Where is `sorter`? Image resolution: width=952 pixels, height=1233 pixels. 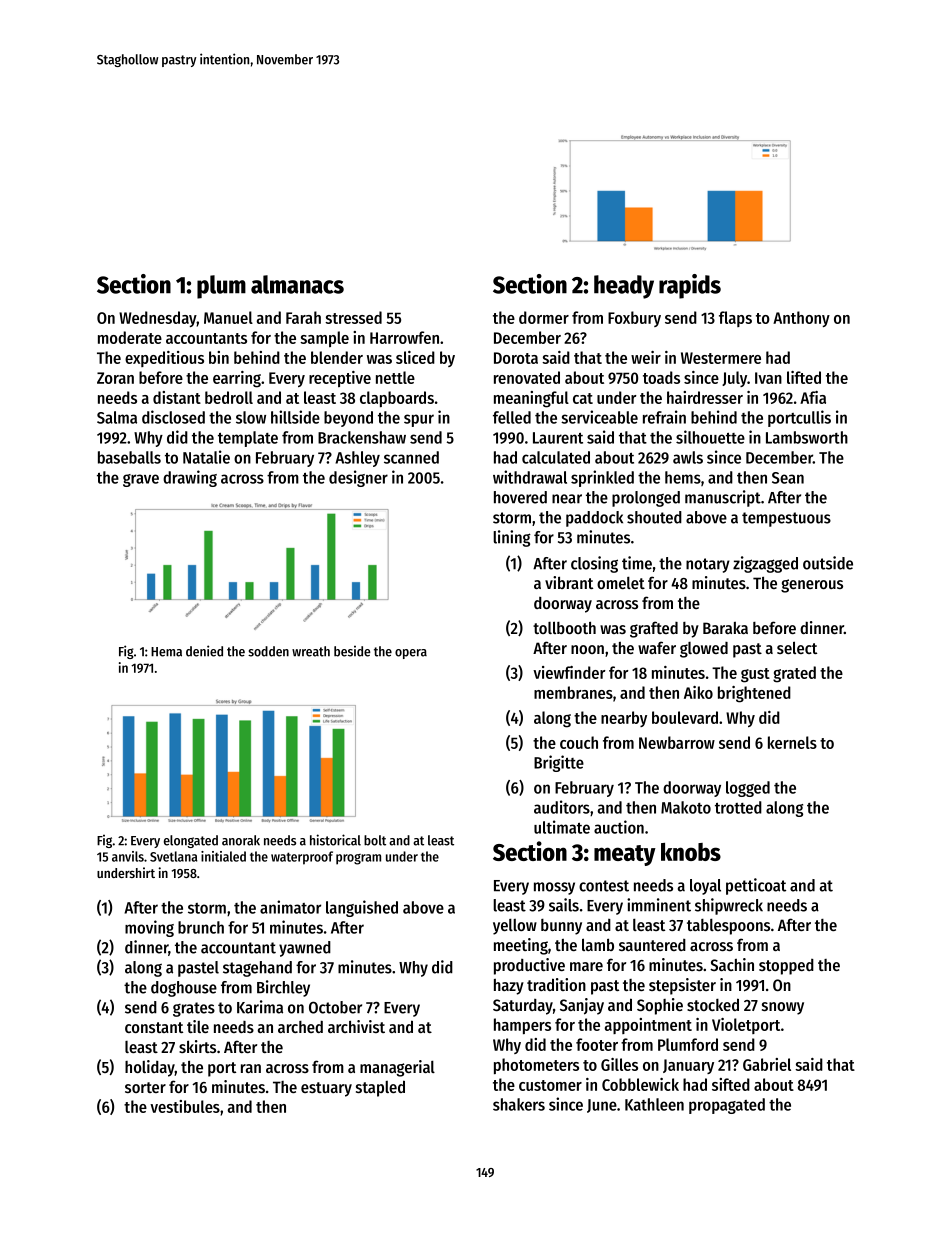 sorter is located at coordinates (145, 1087).
